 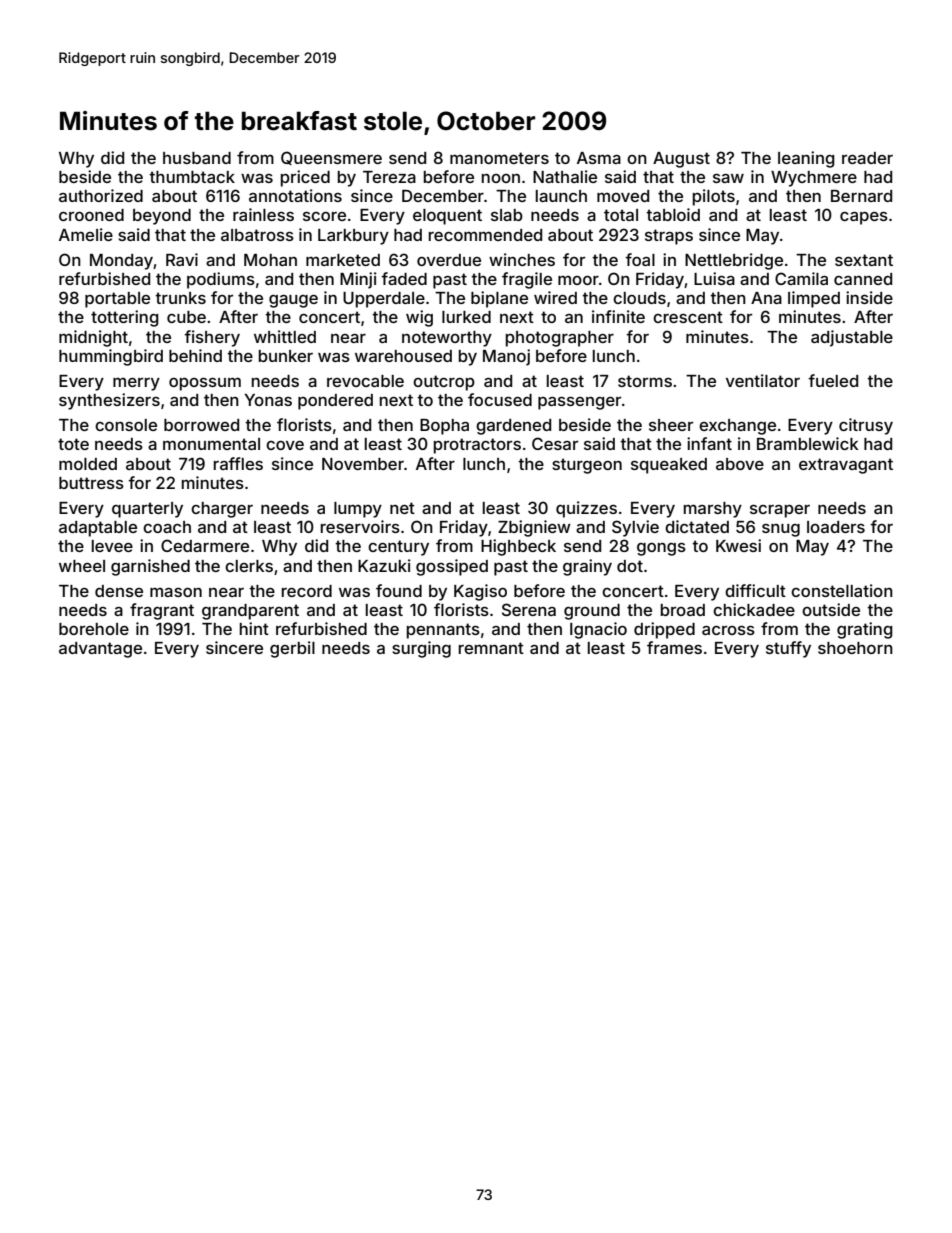 I want to click on surging, so click(x=421, y=649).
